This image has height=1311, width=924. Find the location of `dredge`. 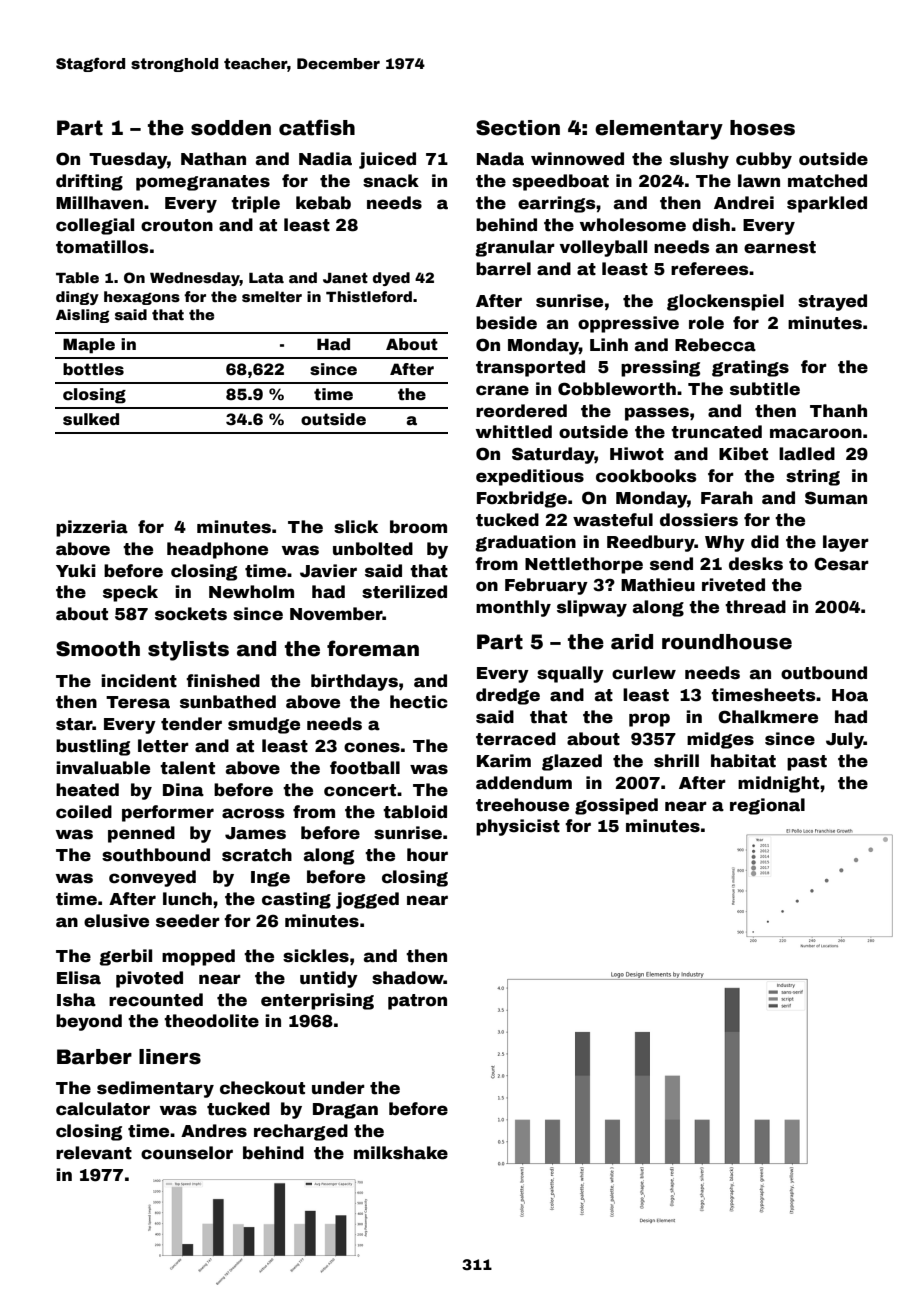

dredge is located at coordinates (508, 696).
